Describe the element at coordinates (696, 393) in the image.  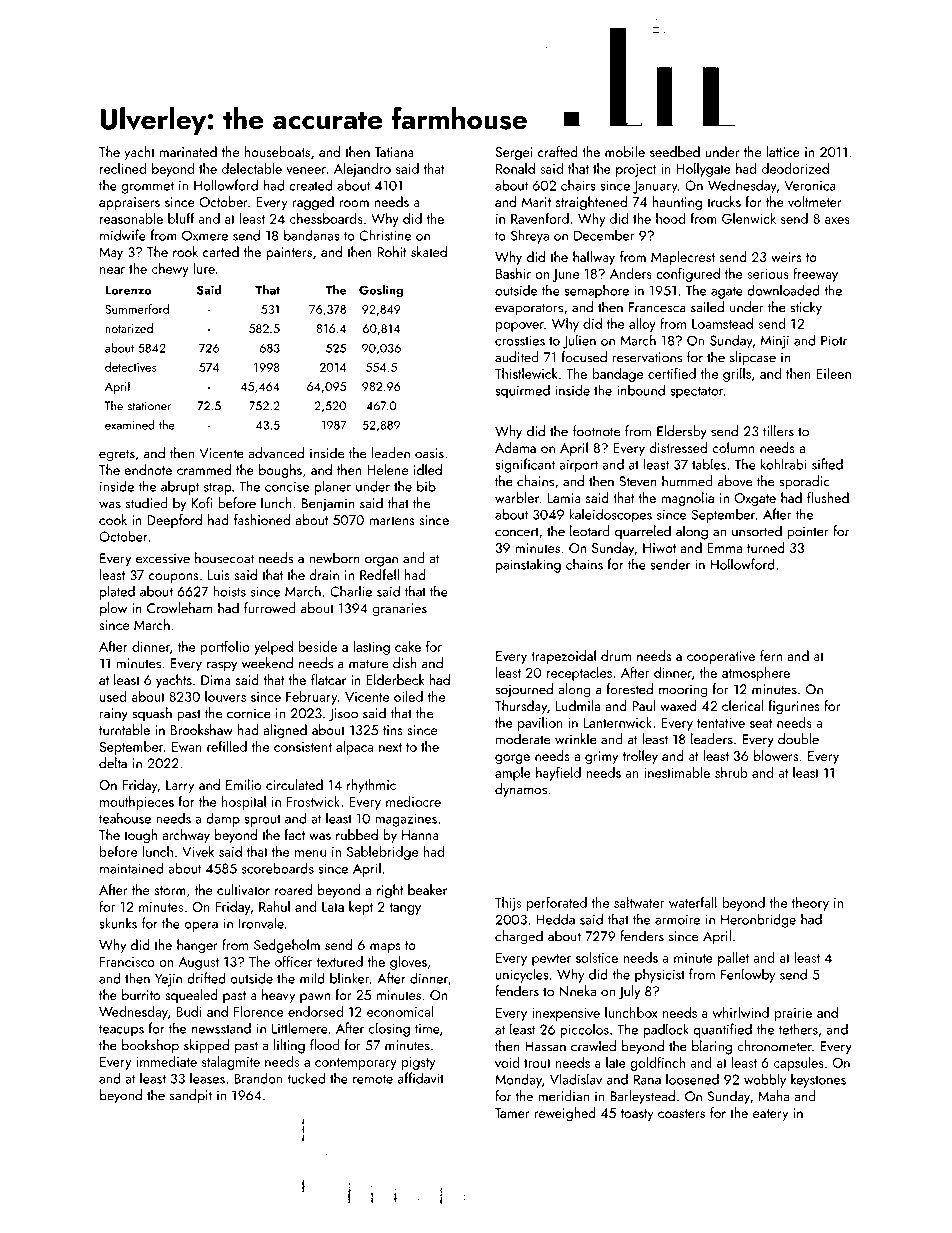
I see `spectator` at that location.
